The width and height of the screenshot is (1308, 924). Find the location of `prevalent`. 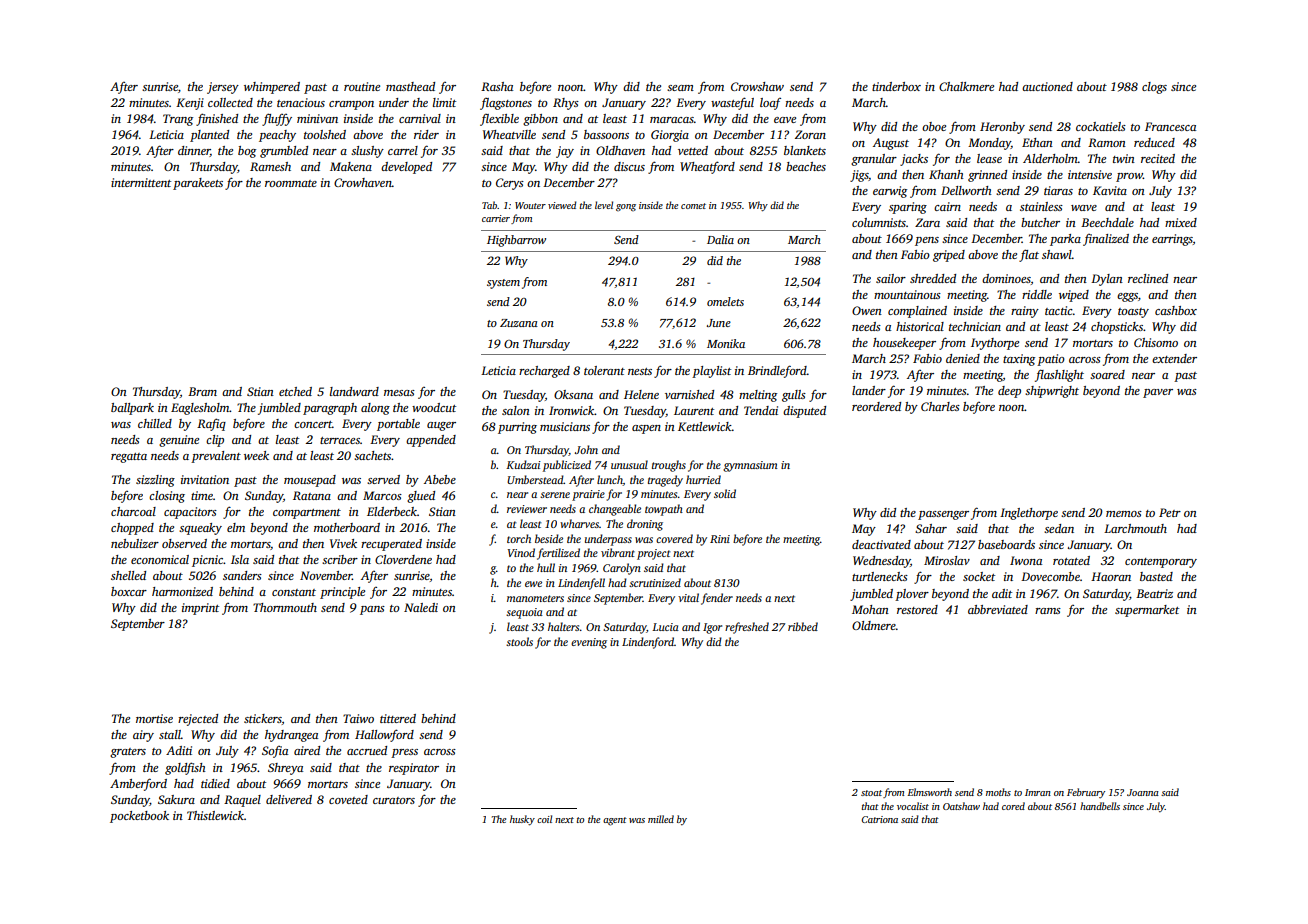

prevalent is located at coordinates (216, 457).
